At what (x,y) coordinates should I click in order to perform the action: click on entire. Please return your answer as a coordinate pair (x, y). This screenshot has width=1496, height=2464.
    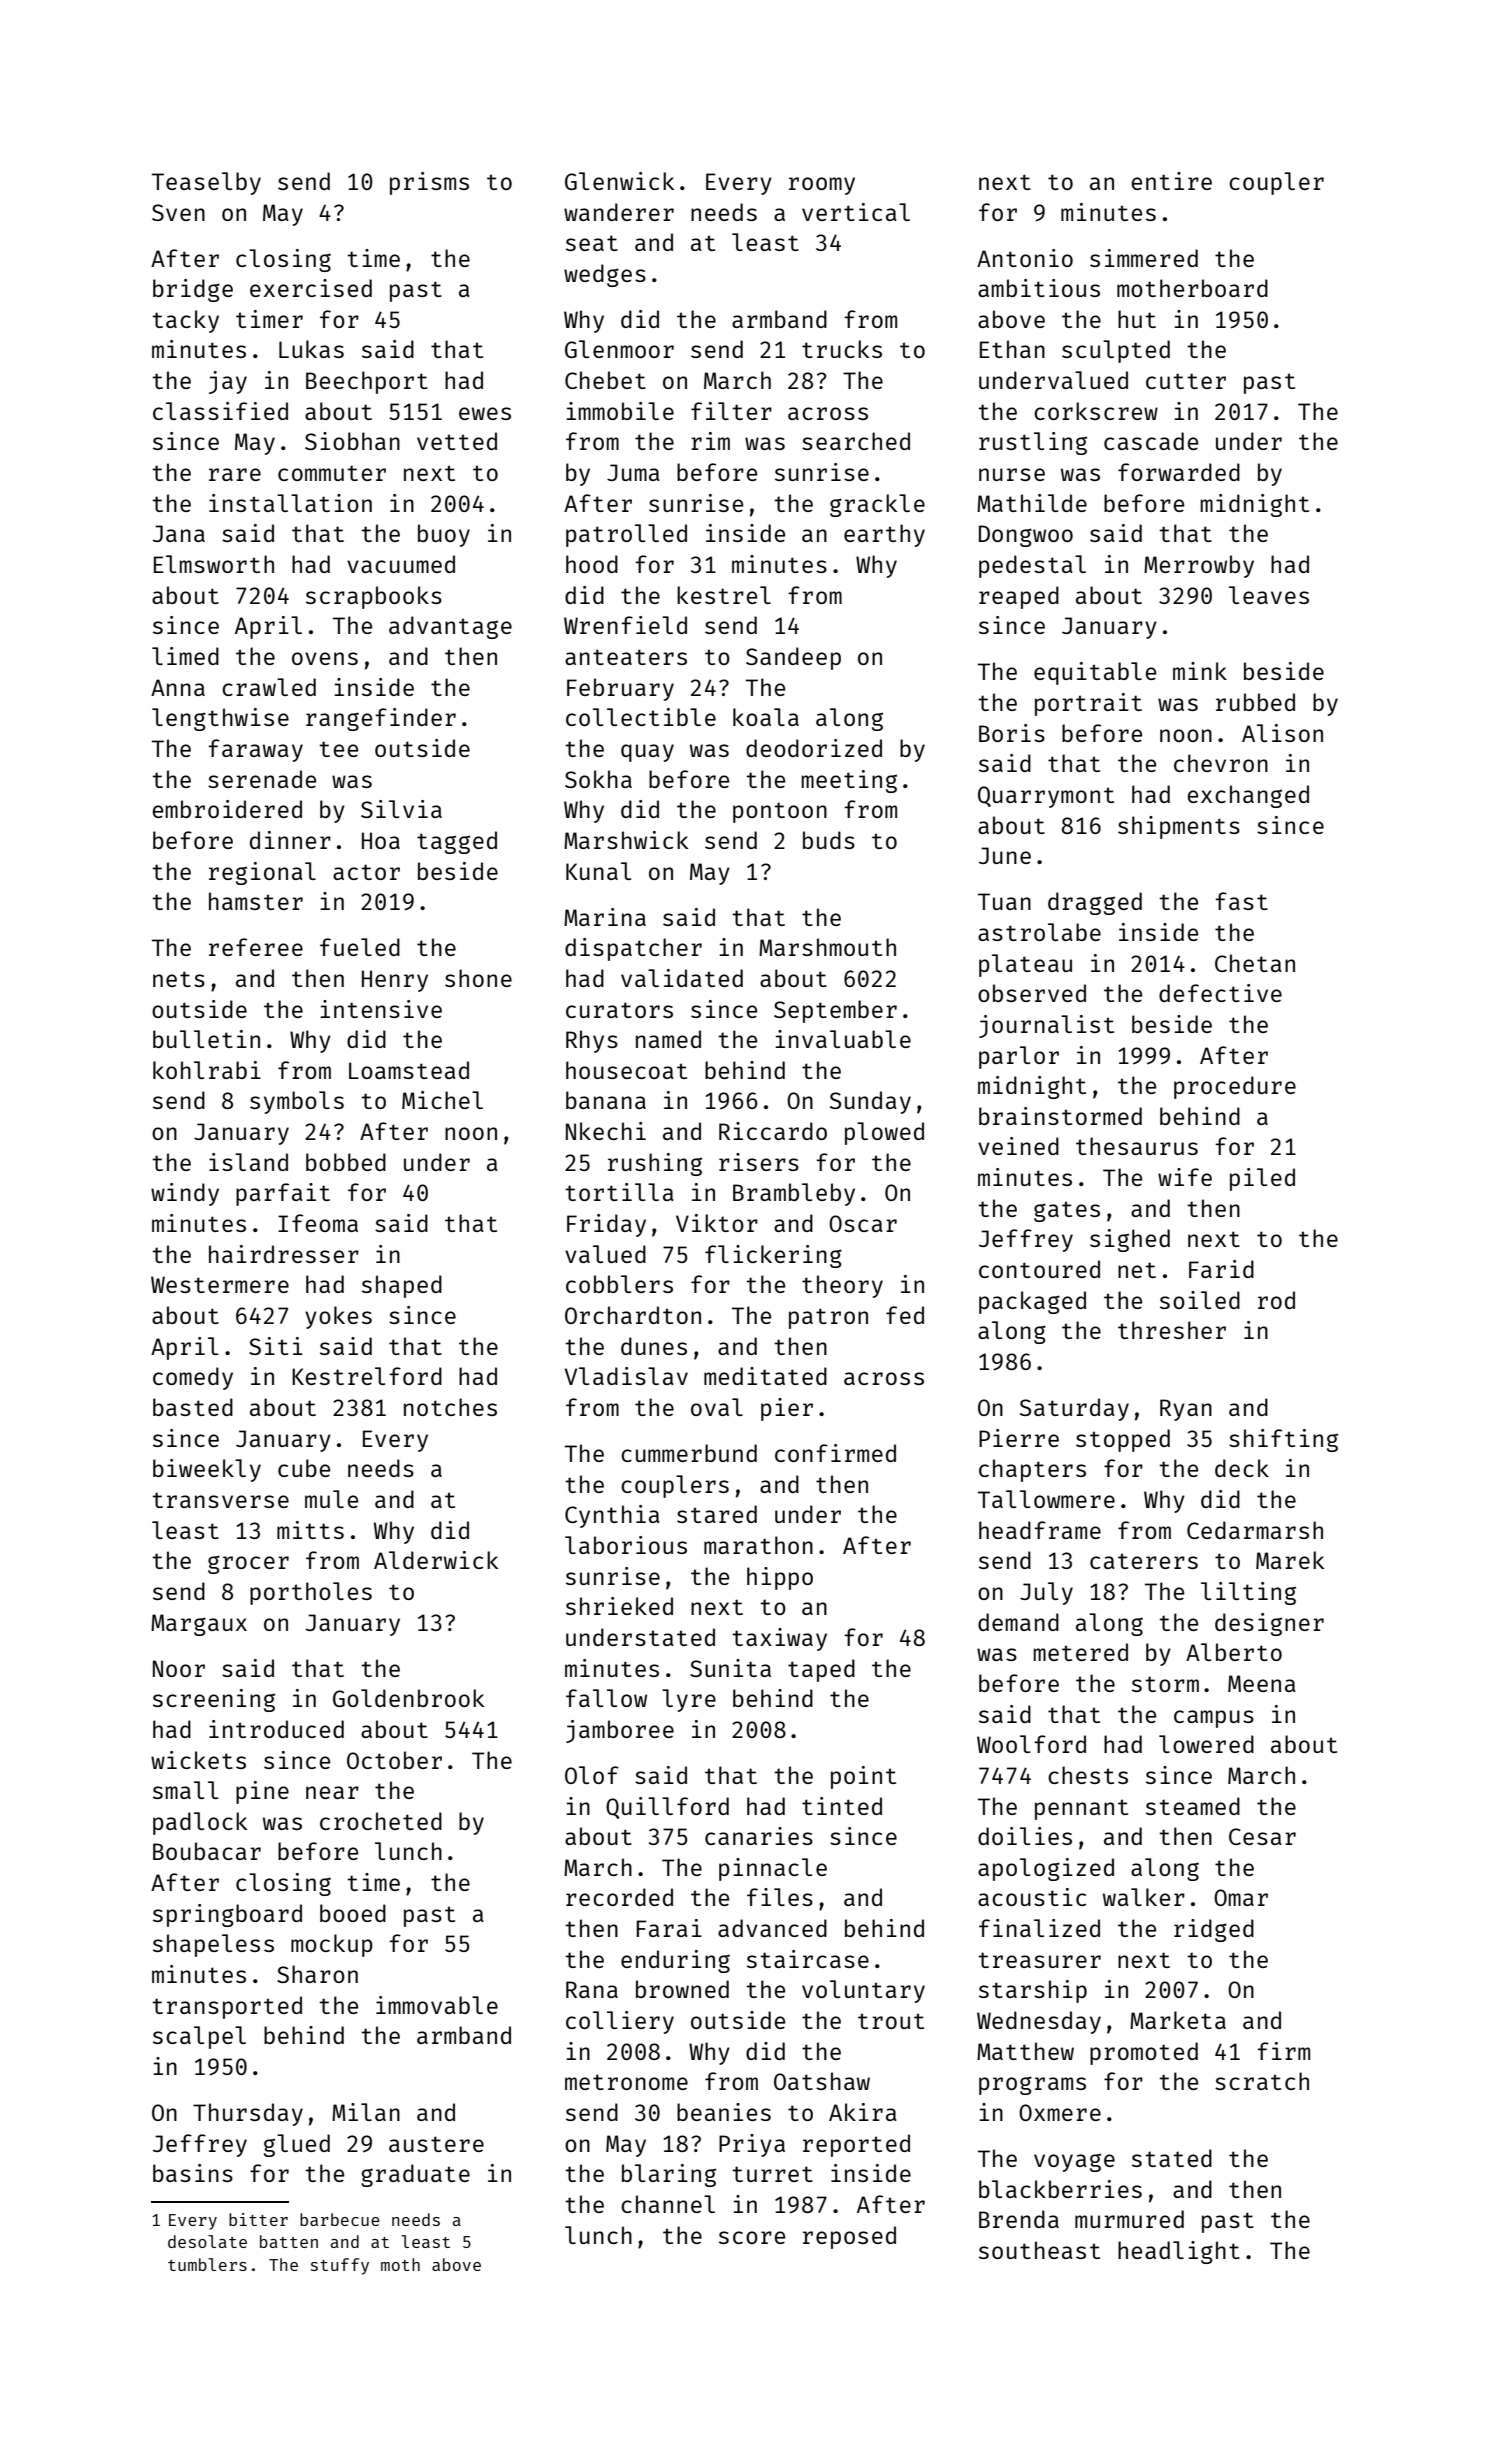
    Looking at the image, I should click on (1172, 181).
